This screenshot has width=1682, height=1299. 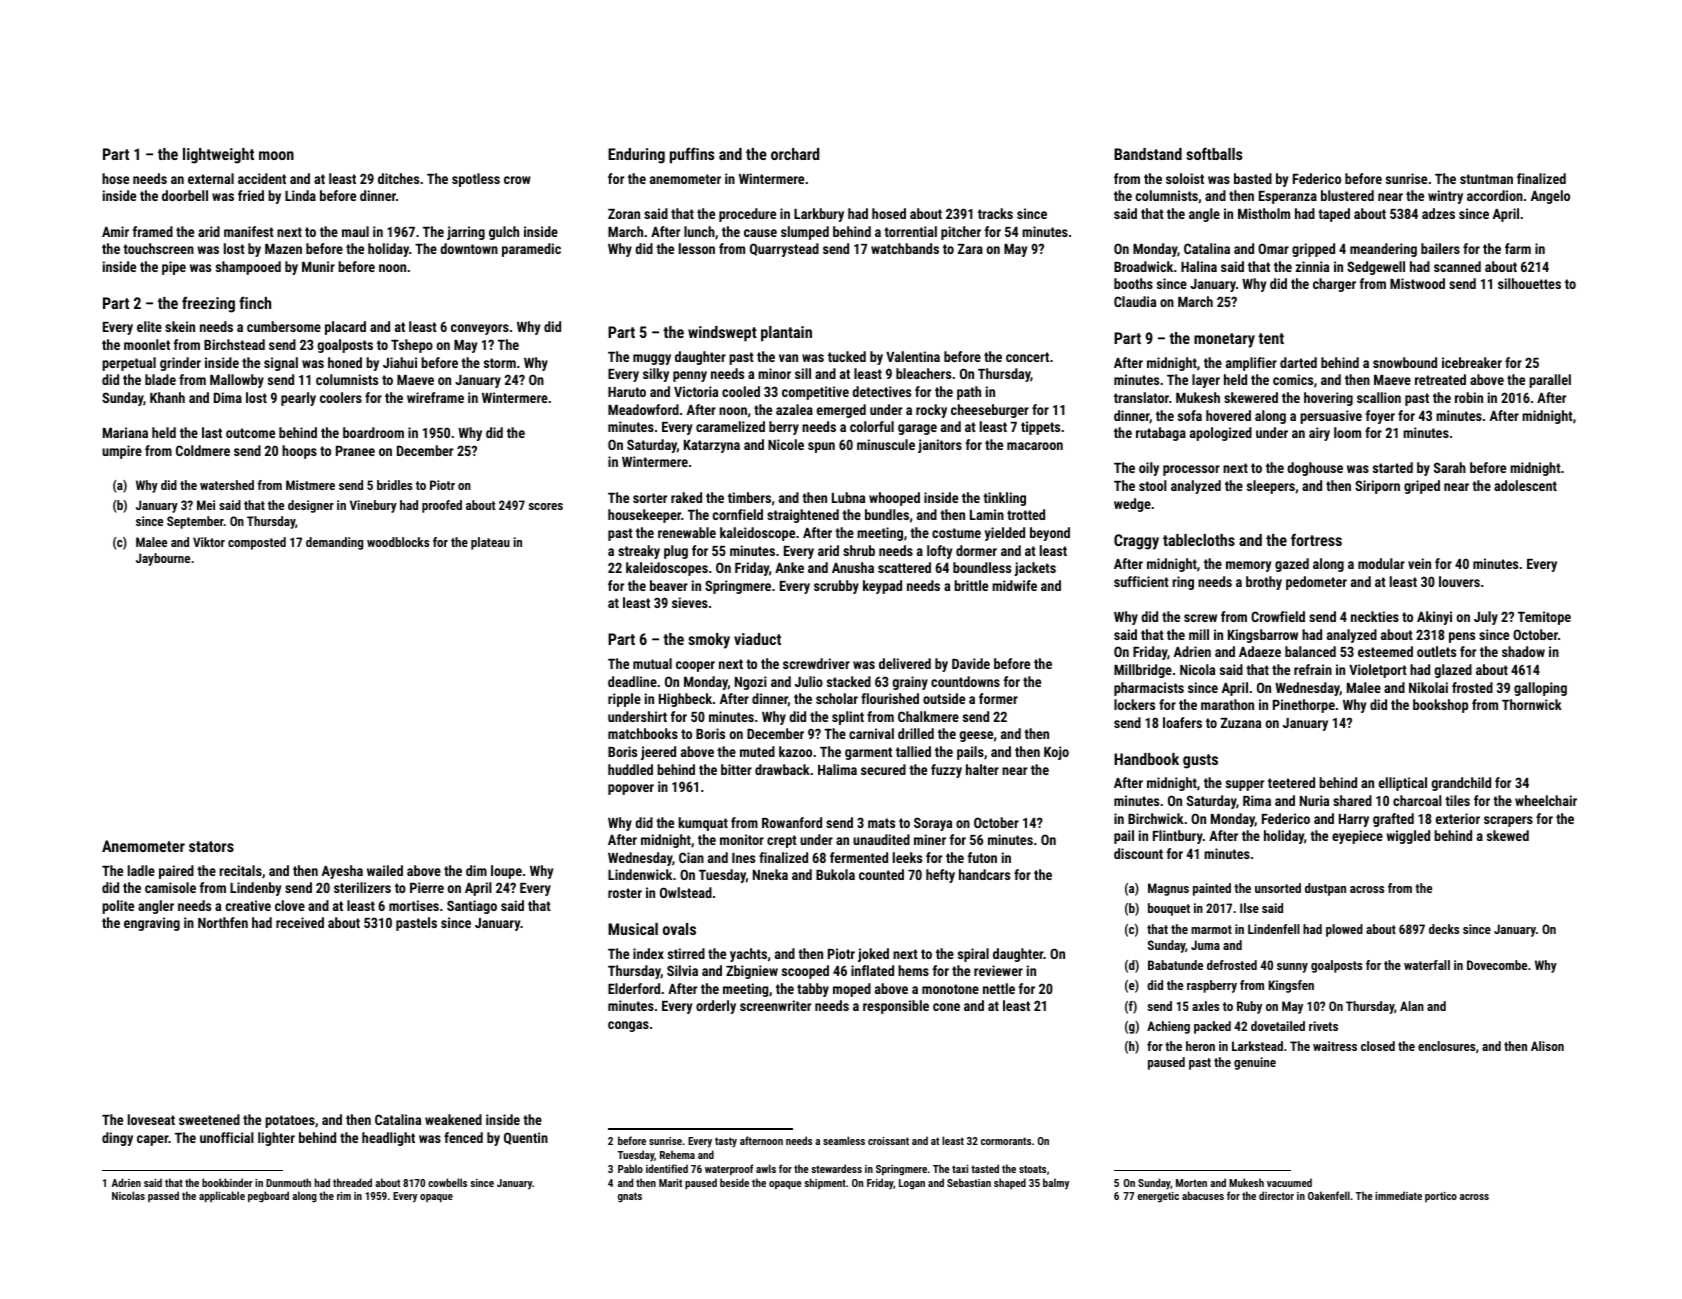 What do you see at coordinates (268, 1197) in the screenshot?
I see `pegboard` at bounding box center [268, 1197].
